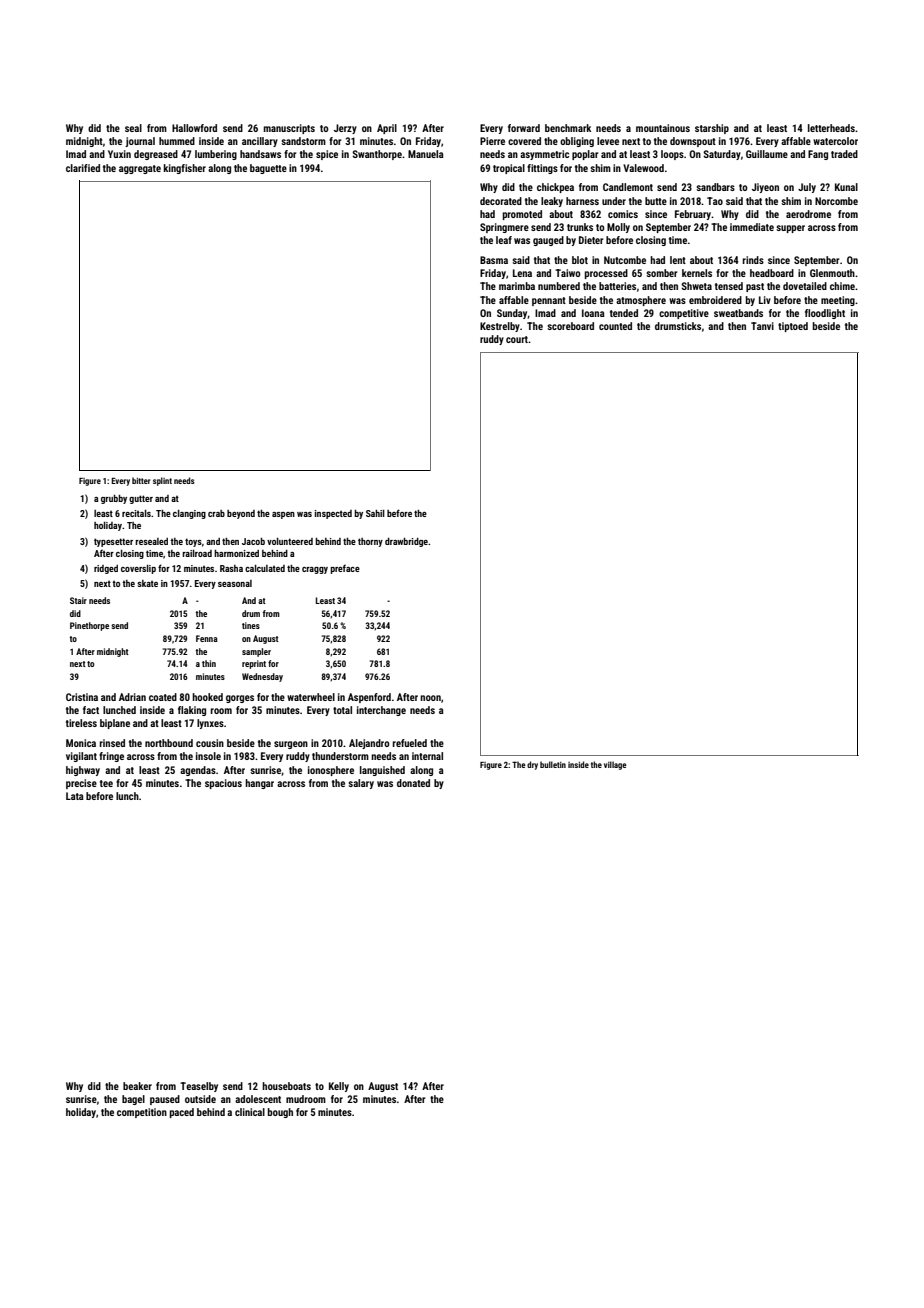  What do you see at coordinates (532, 765) in the screenshot?
I see `dry` at bounding box center [532, 765].
